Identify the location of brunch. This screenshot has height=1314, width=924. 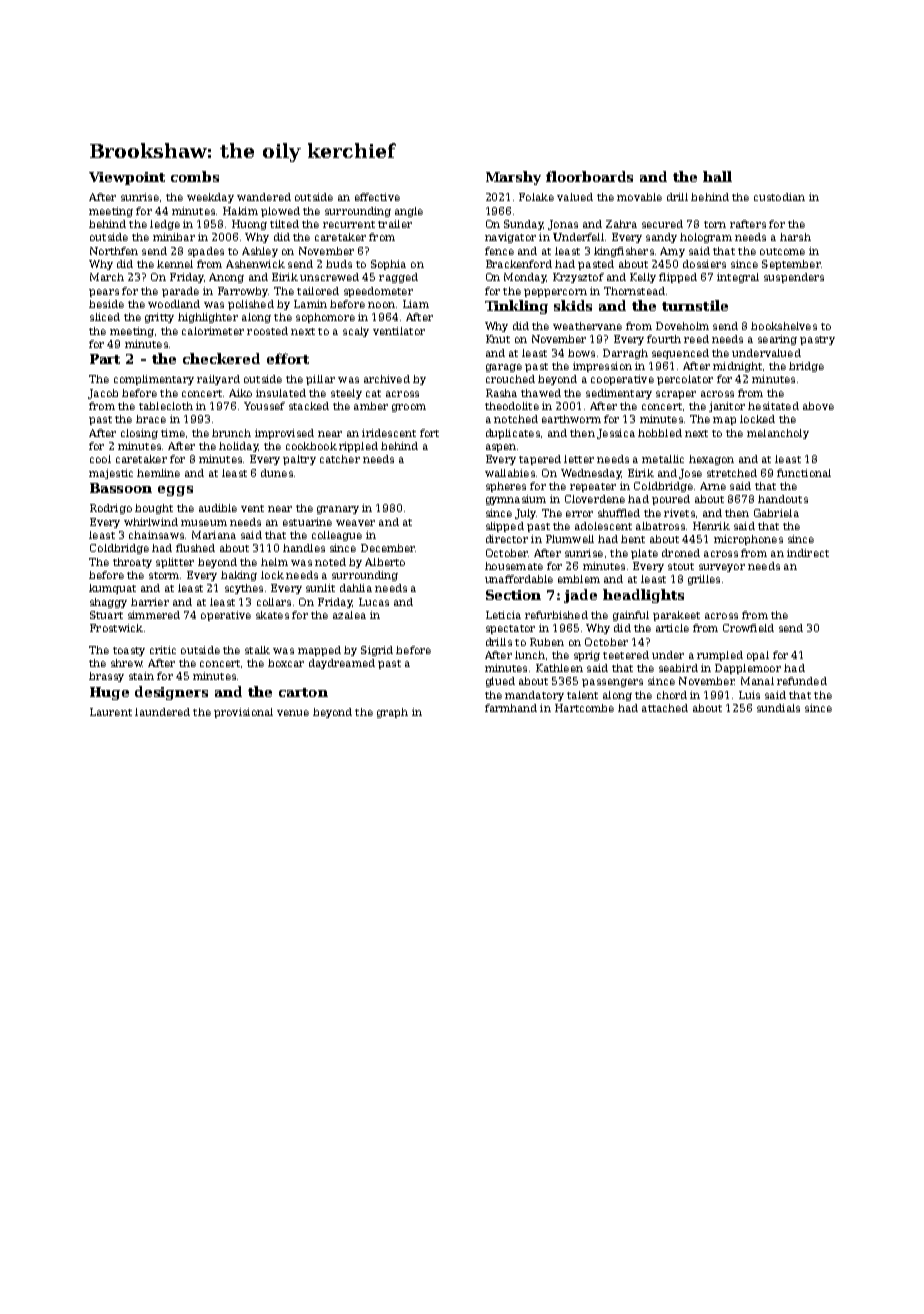
(231, 433).
